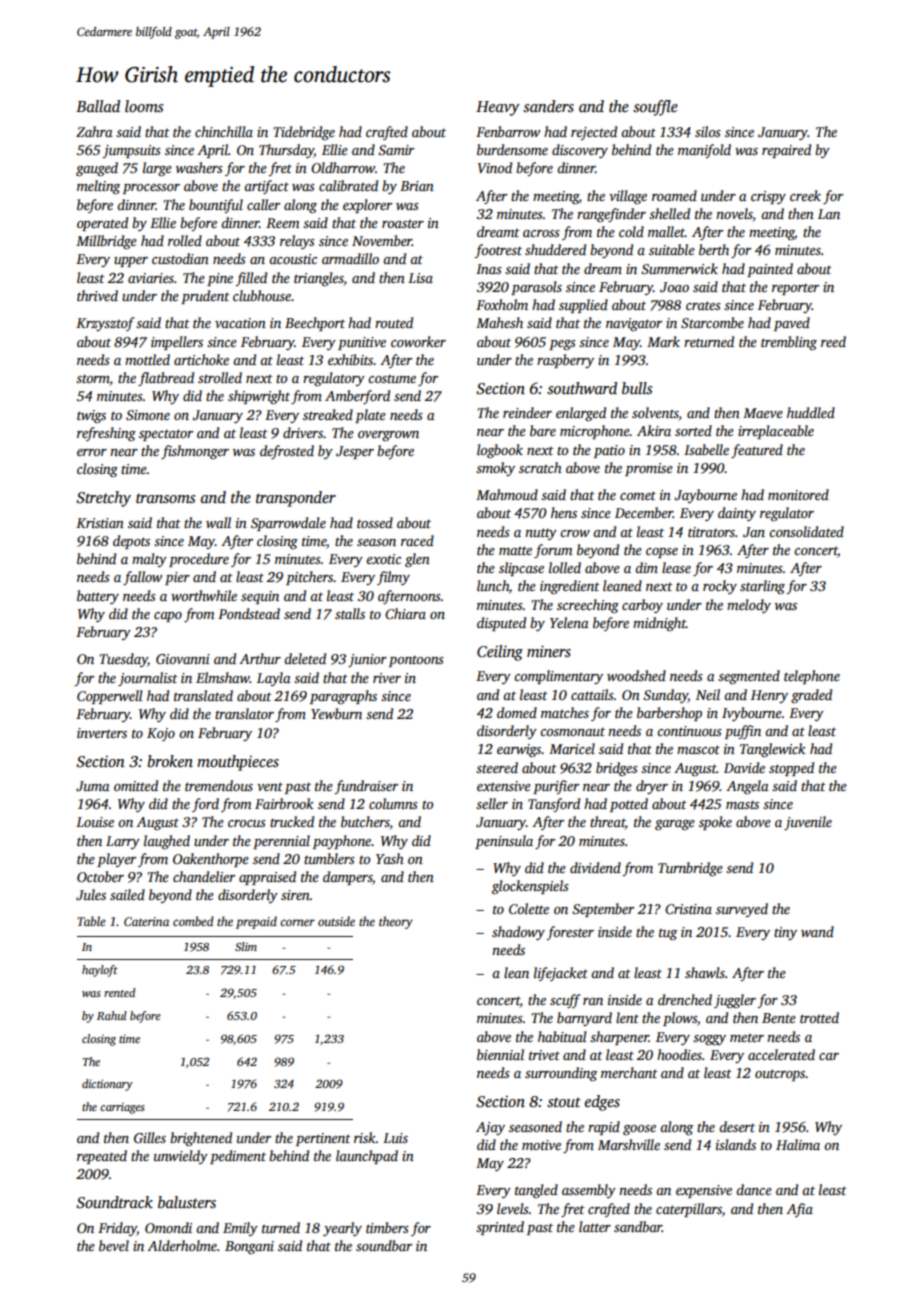 This screenshot has width=924, height=1308. What do you see at coordinates (249, 613) in the screenshot?
I see `Pondstead` at bounding box center [249, 613].
